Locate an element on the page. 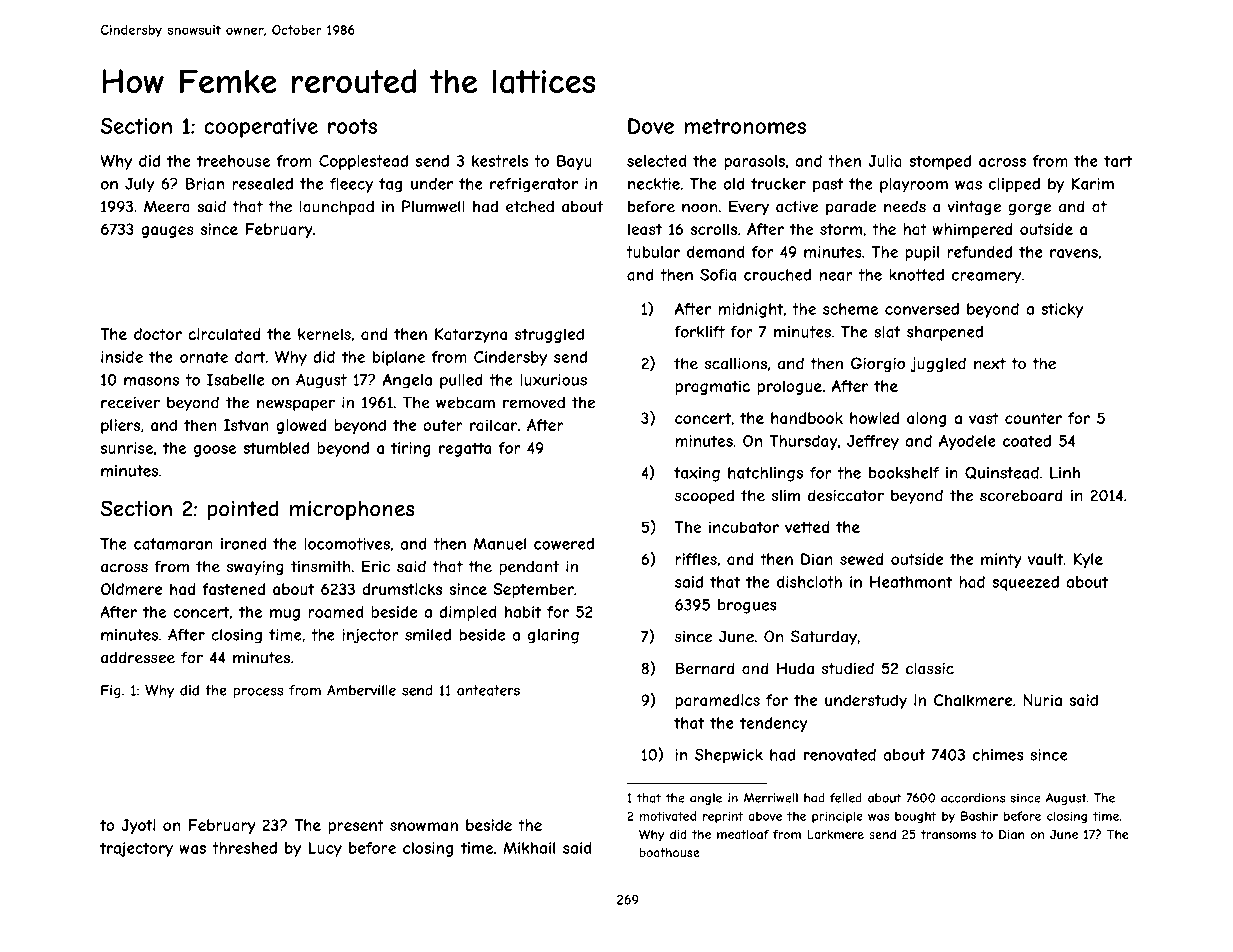  counter is located at coordinates (1033, 418).
